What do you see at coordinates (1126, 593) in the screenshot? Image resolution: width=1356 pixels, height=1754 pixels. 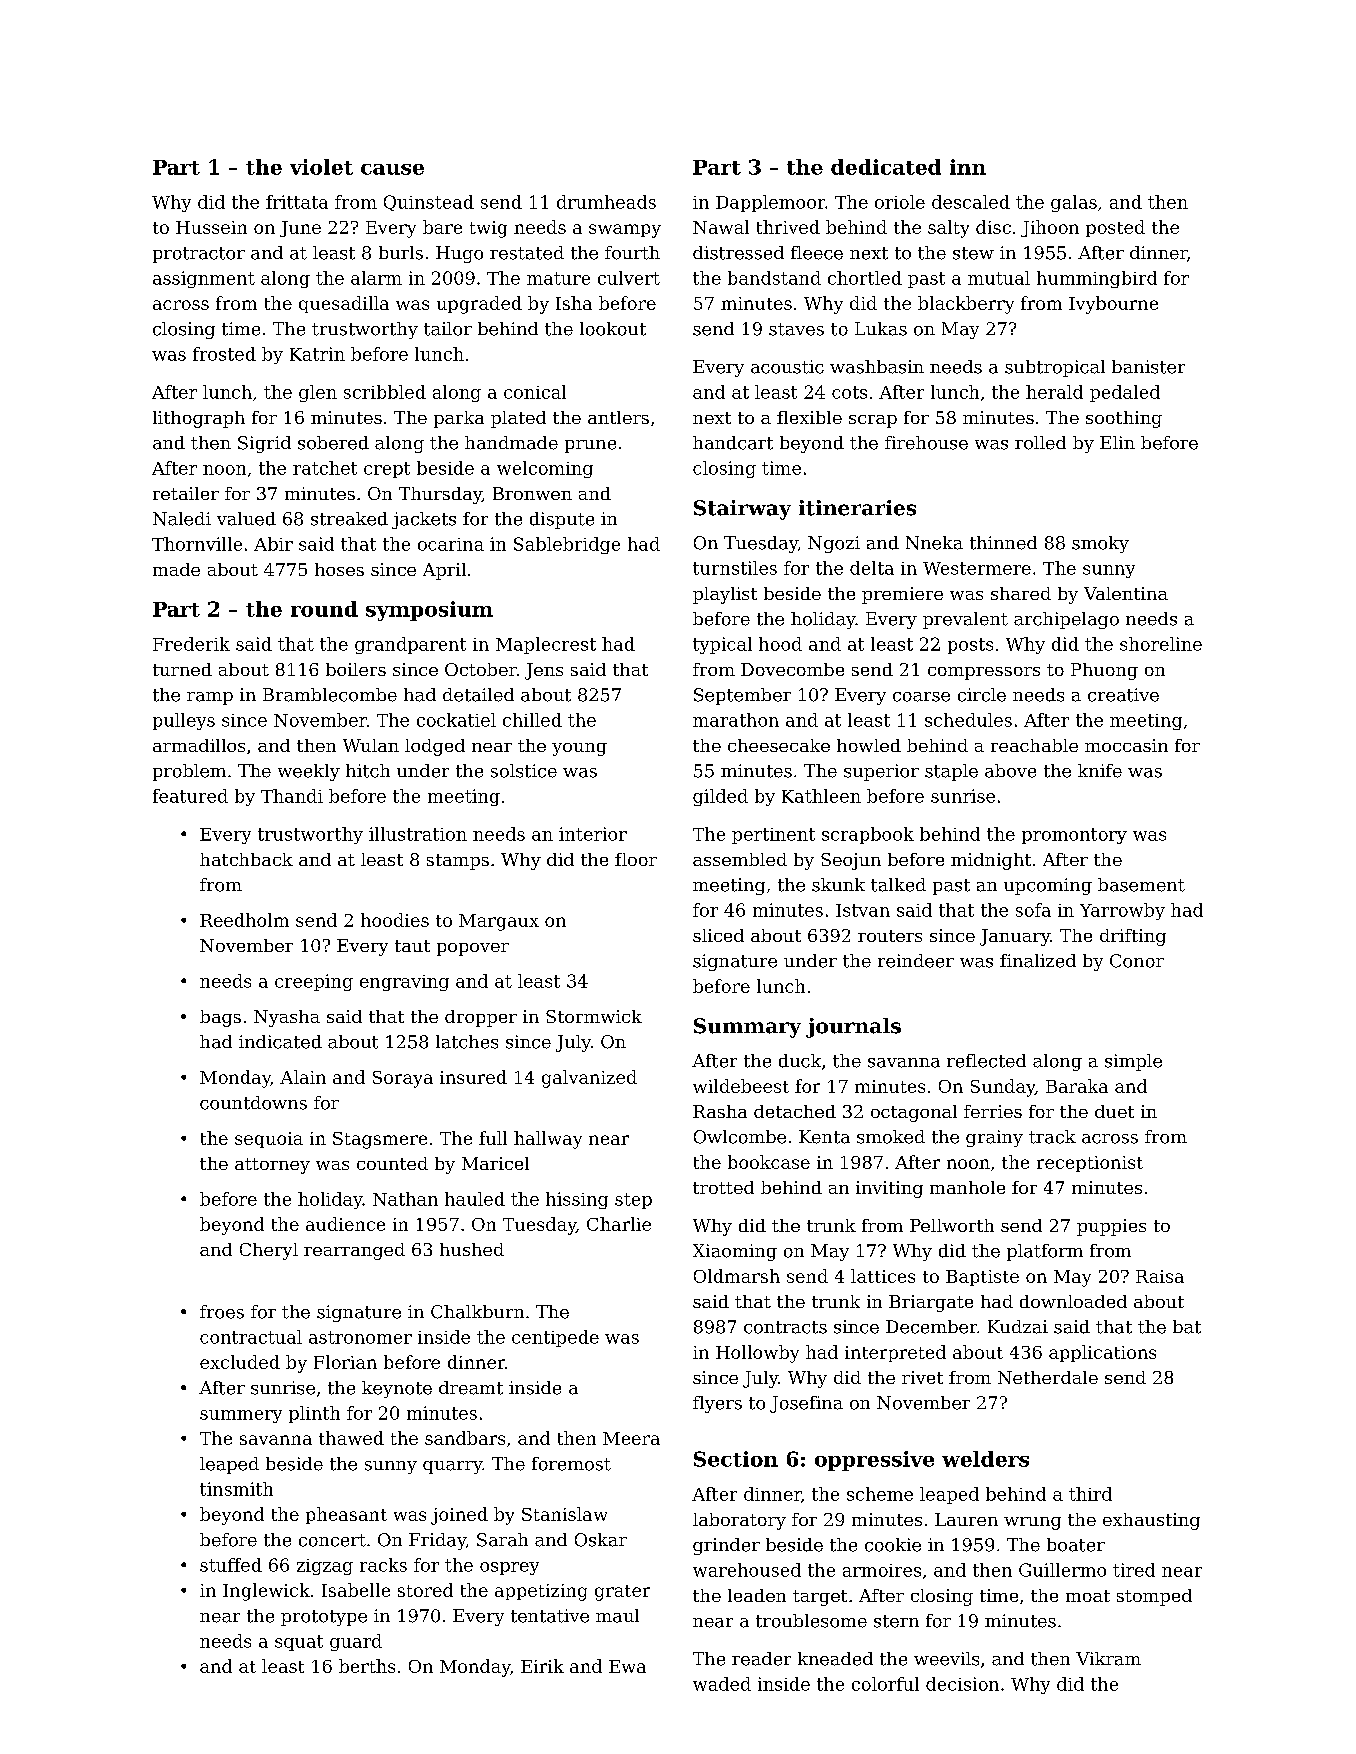 I see `Valentina` at bounding box center [1126, 593].
